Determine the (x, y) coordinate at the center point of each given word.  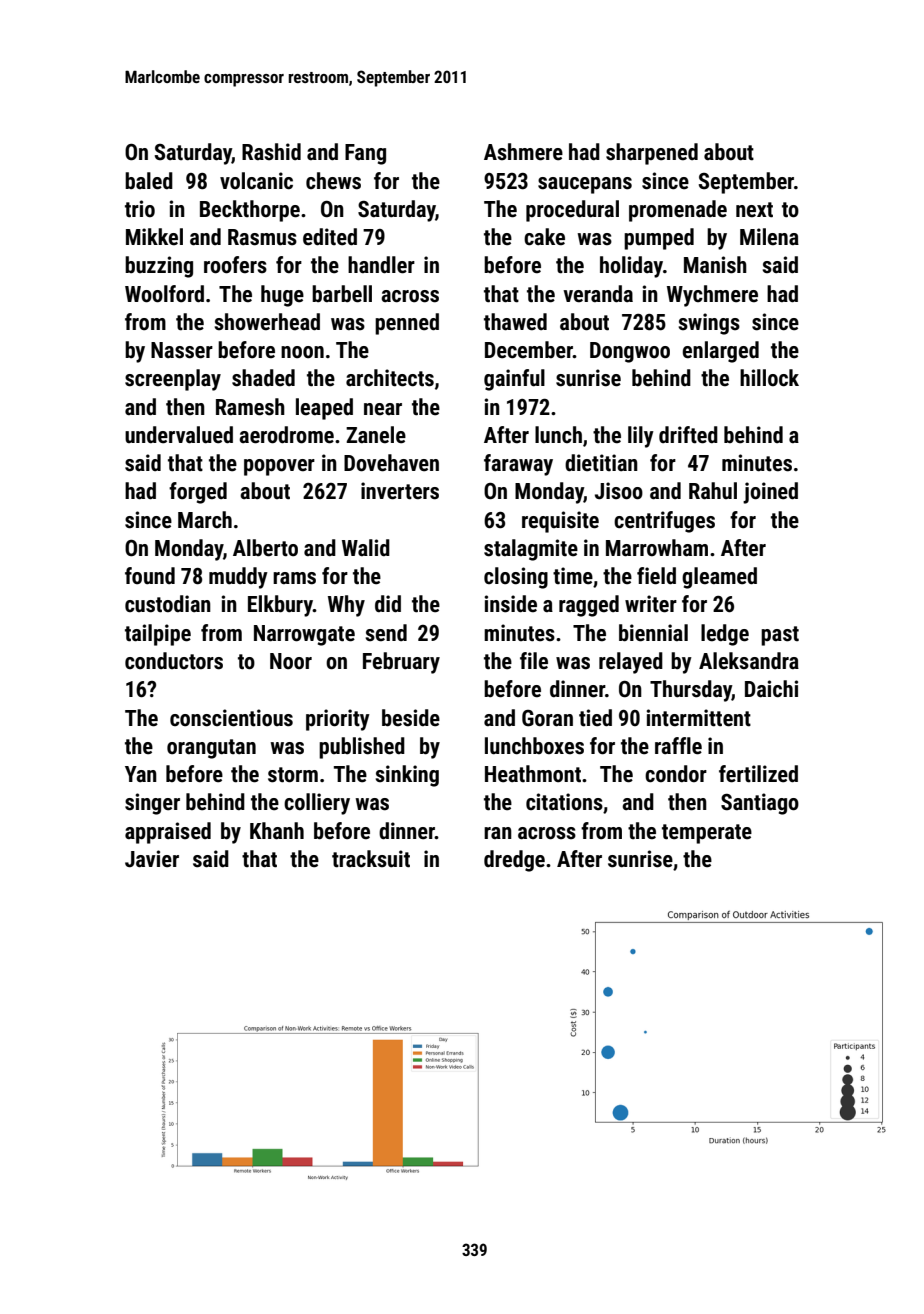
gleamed (719, 578)
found (150, 576)
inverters (400, 491)
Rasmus (262, 237)
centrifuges (664, 522)
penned (407, 324)
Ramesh (250, 407)
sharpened (652, 154)
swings (709, 324)
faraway (518, 465)
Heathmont (533, 774)
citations (564, 802)
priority (338, 720)
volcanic (256, 181)
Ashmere (523, 152)
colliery (317, 804)
